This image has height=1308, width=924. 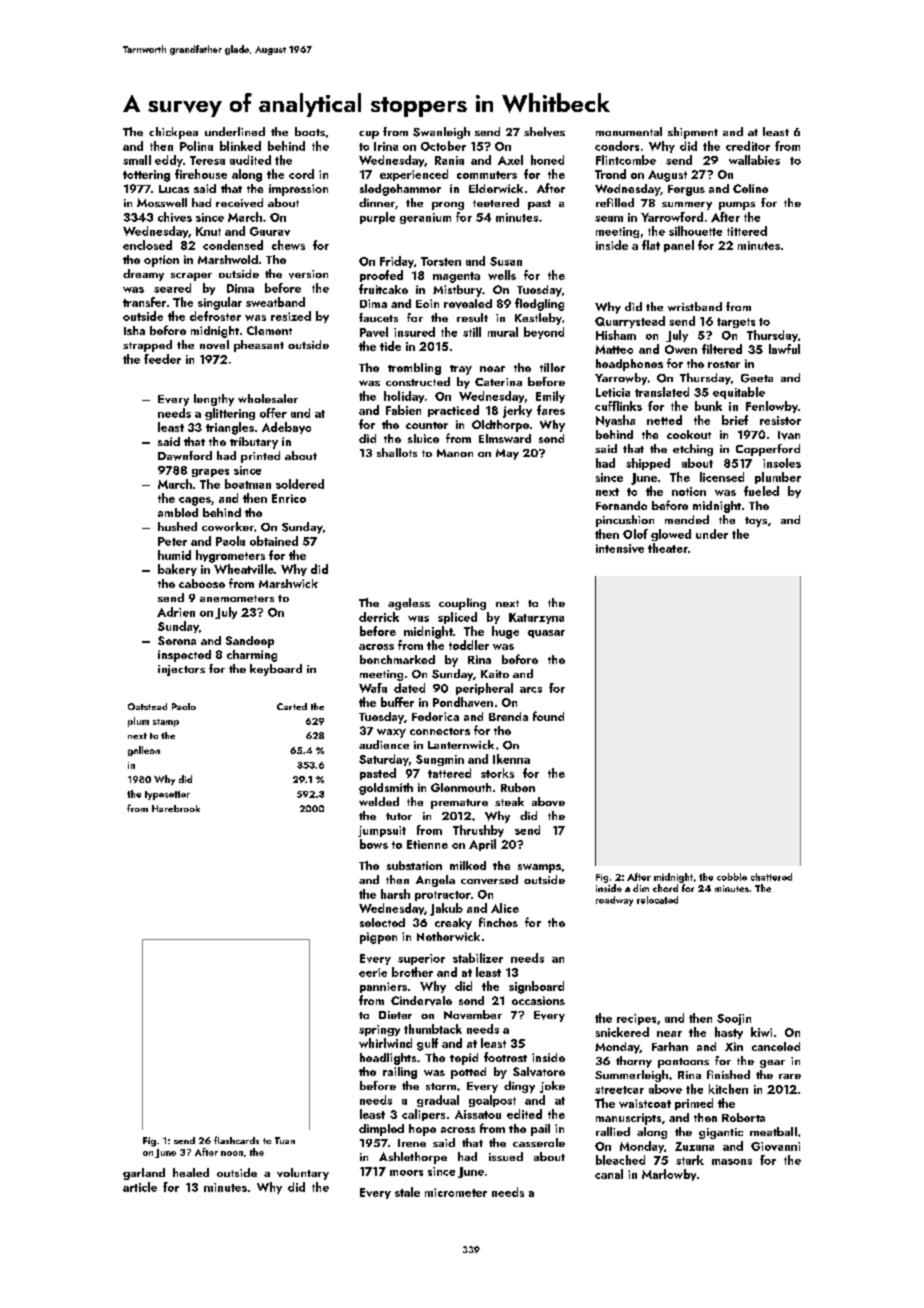 I want to click on typesetter, so click(x=167, y=795).
